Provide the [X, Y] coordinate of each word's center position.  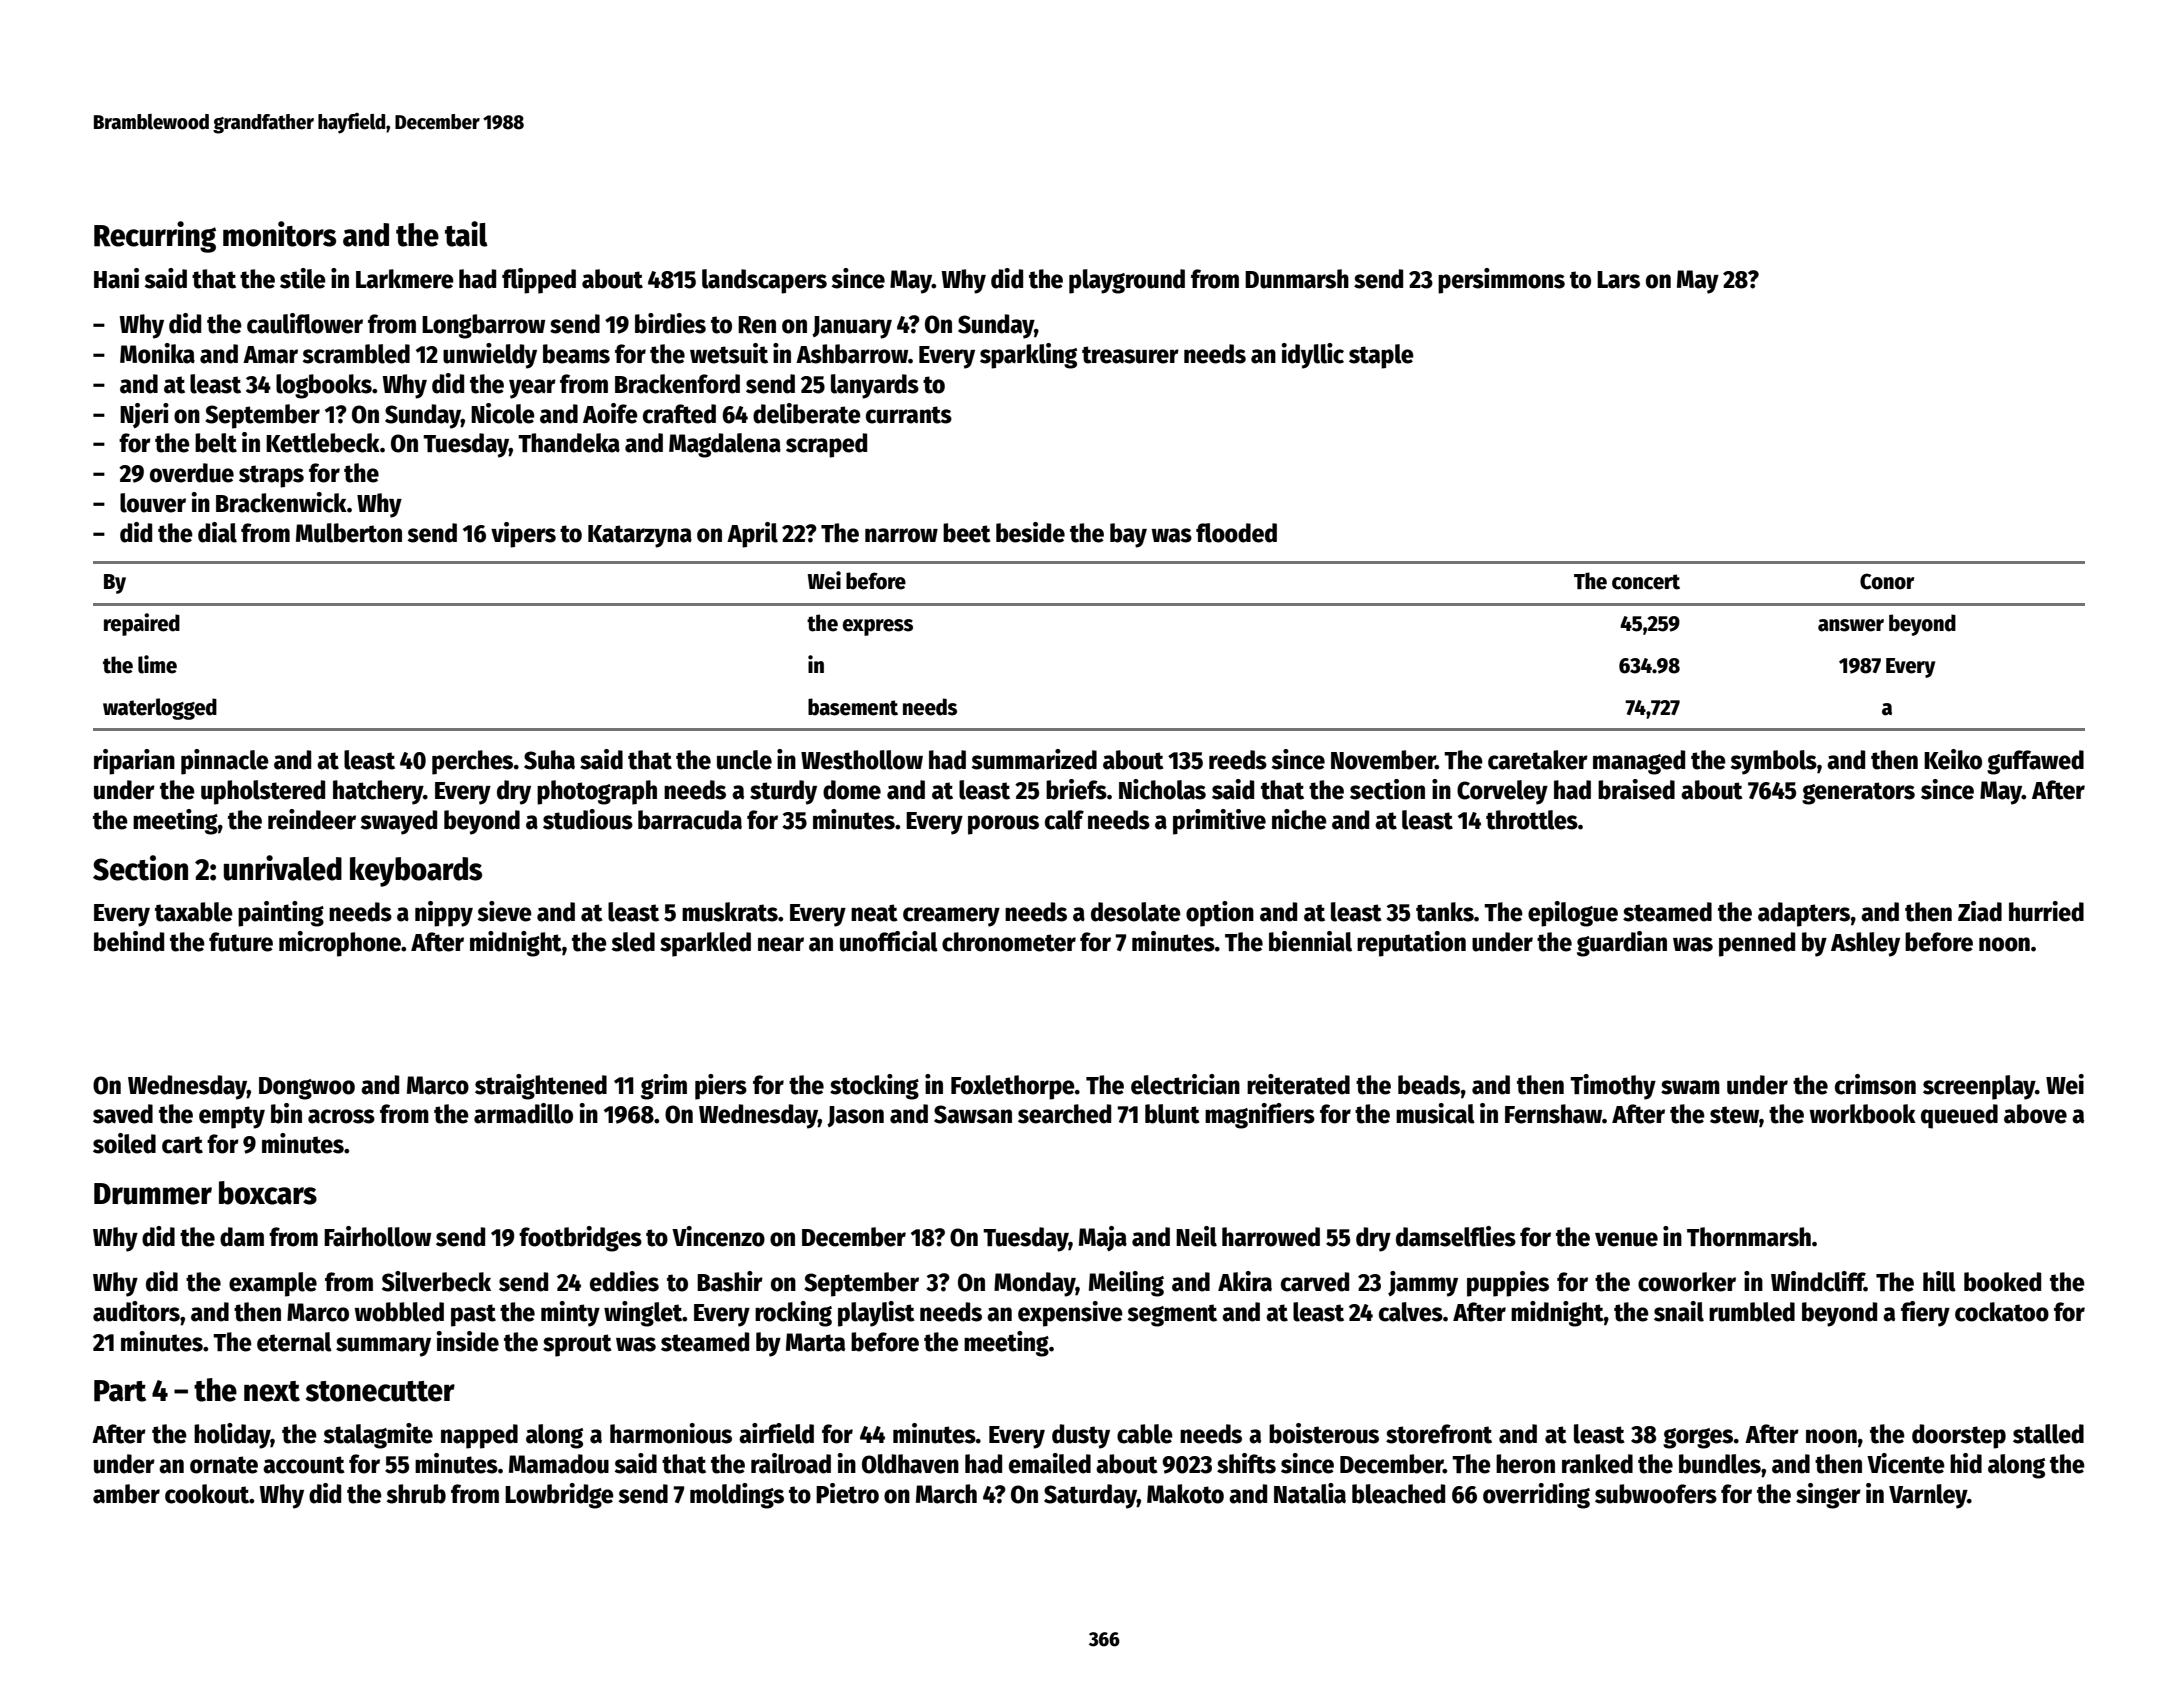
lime [157, 664]
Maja [1103, 1238]
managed [1639, 762]
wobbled [399, 1312]
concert [1646, 582]
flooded [1236, 533]
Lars [1618, 280]
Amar [270, 355]
